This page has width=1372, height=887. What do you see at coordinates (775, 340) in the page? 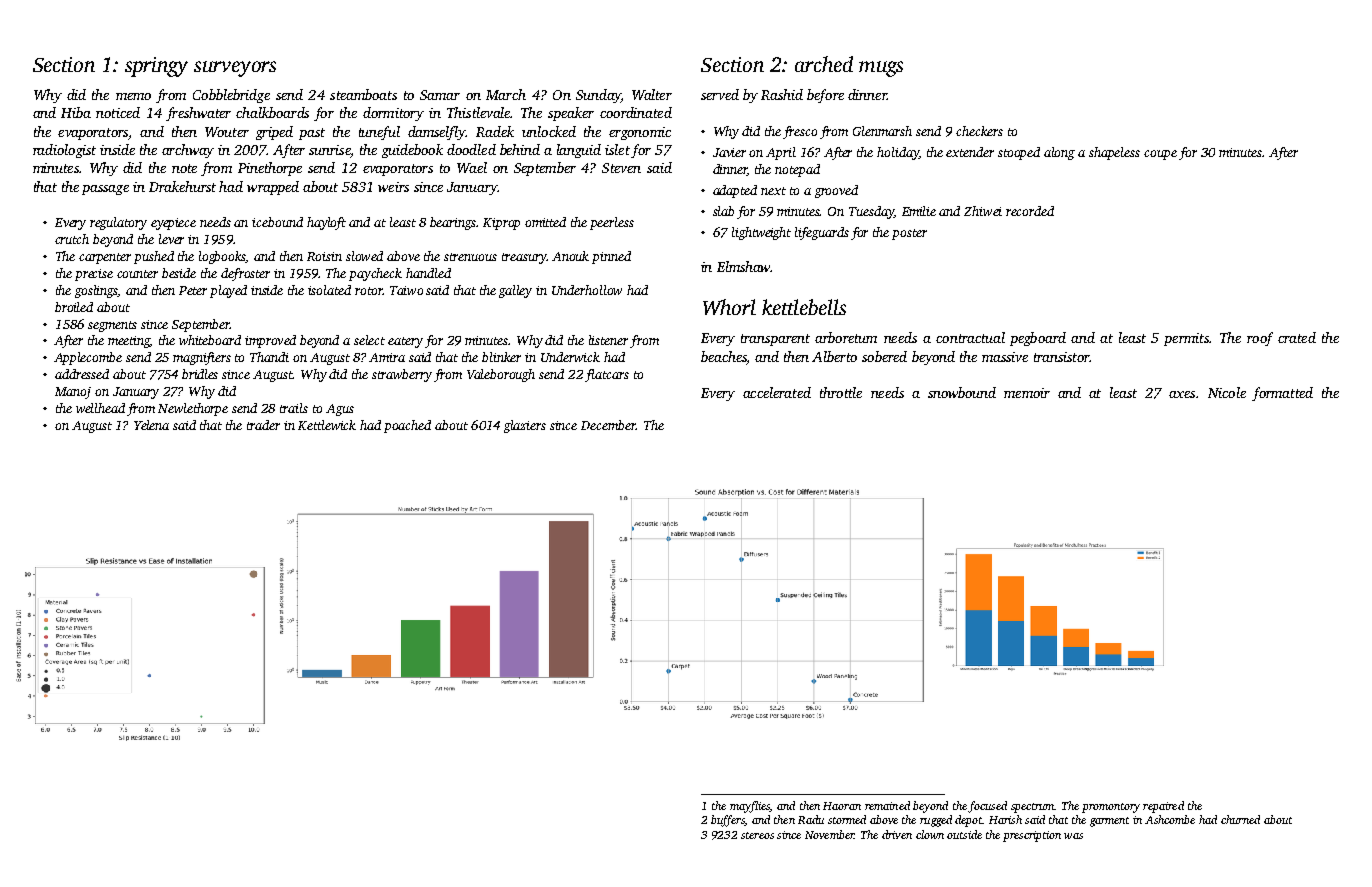
I see `transparent` at bounding box center [775, 340].
